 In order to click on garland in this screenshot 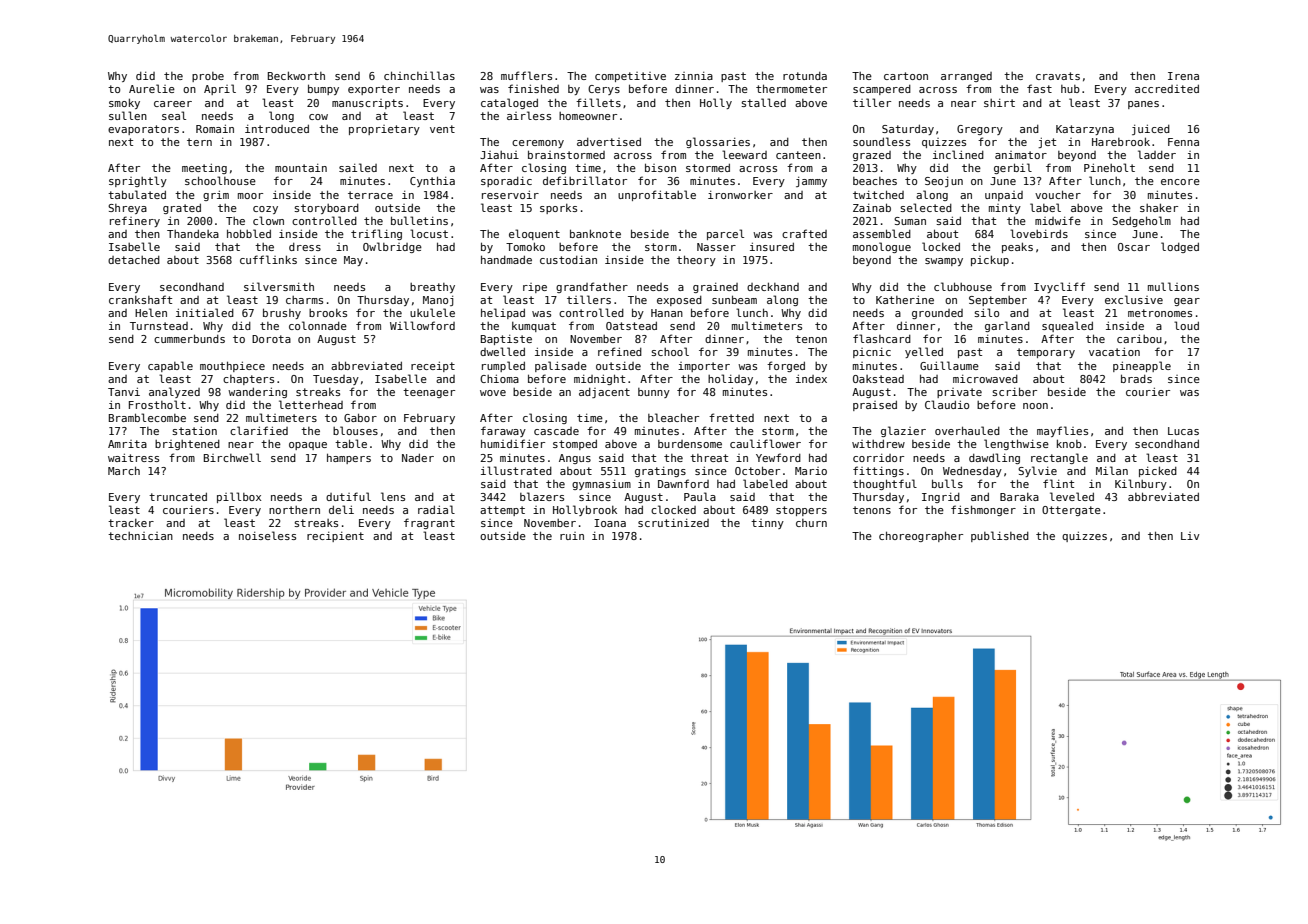, I will do `click(1007, 326)`.
